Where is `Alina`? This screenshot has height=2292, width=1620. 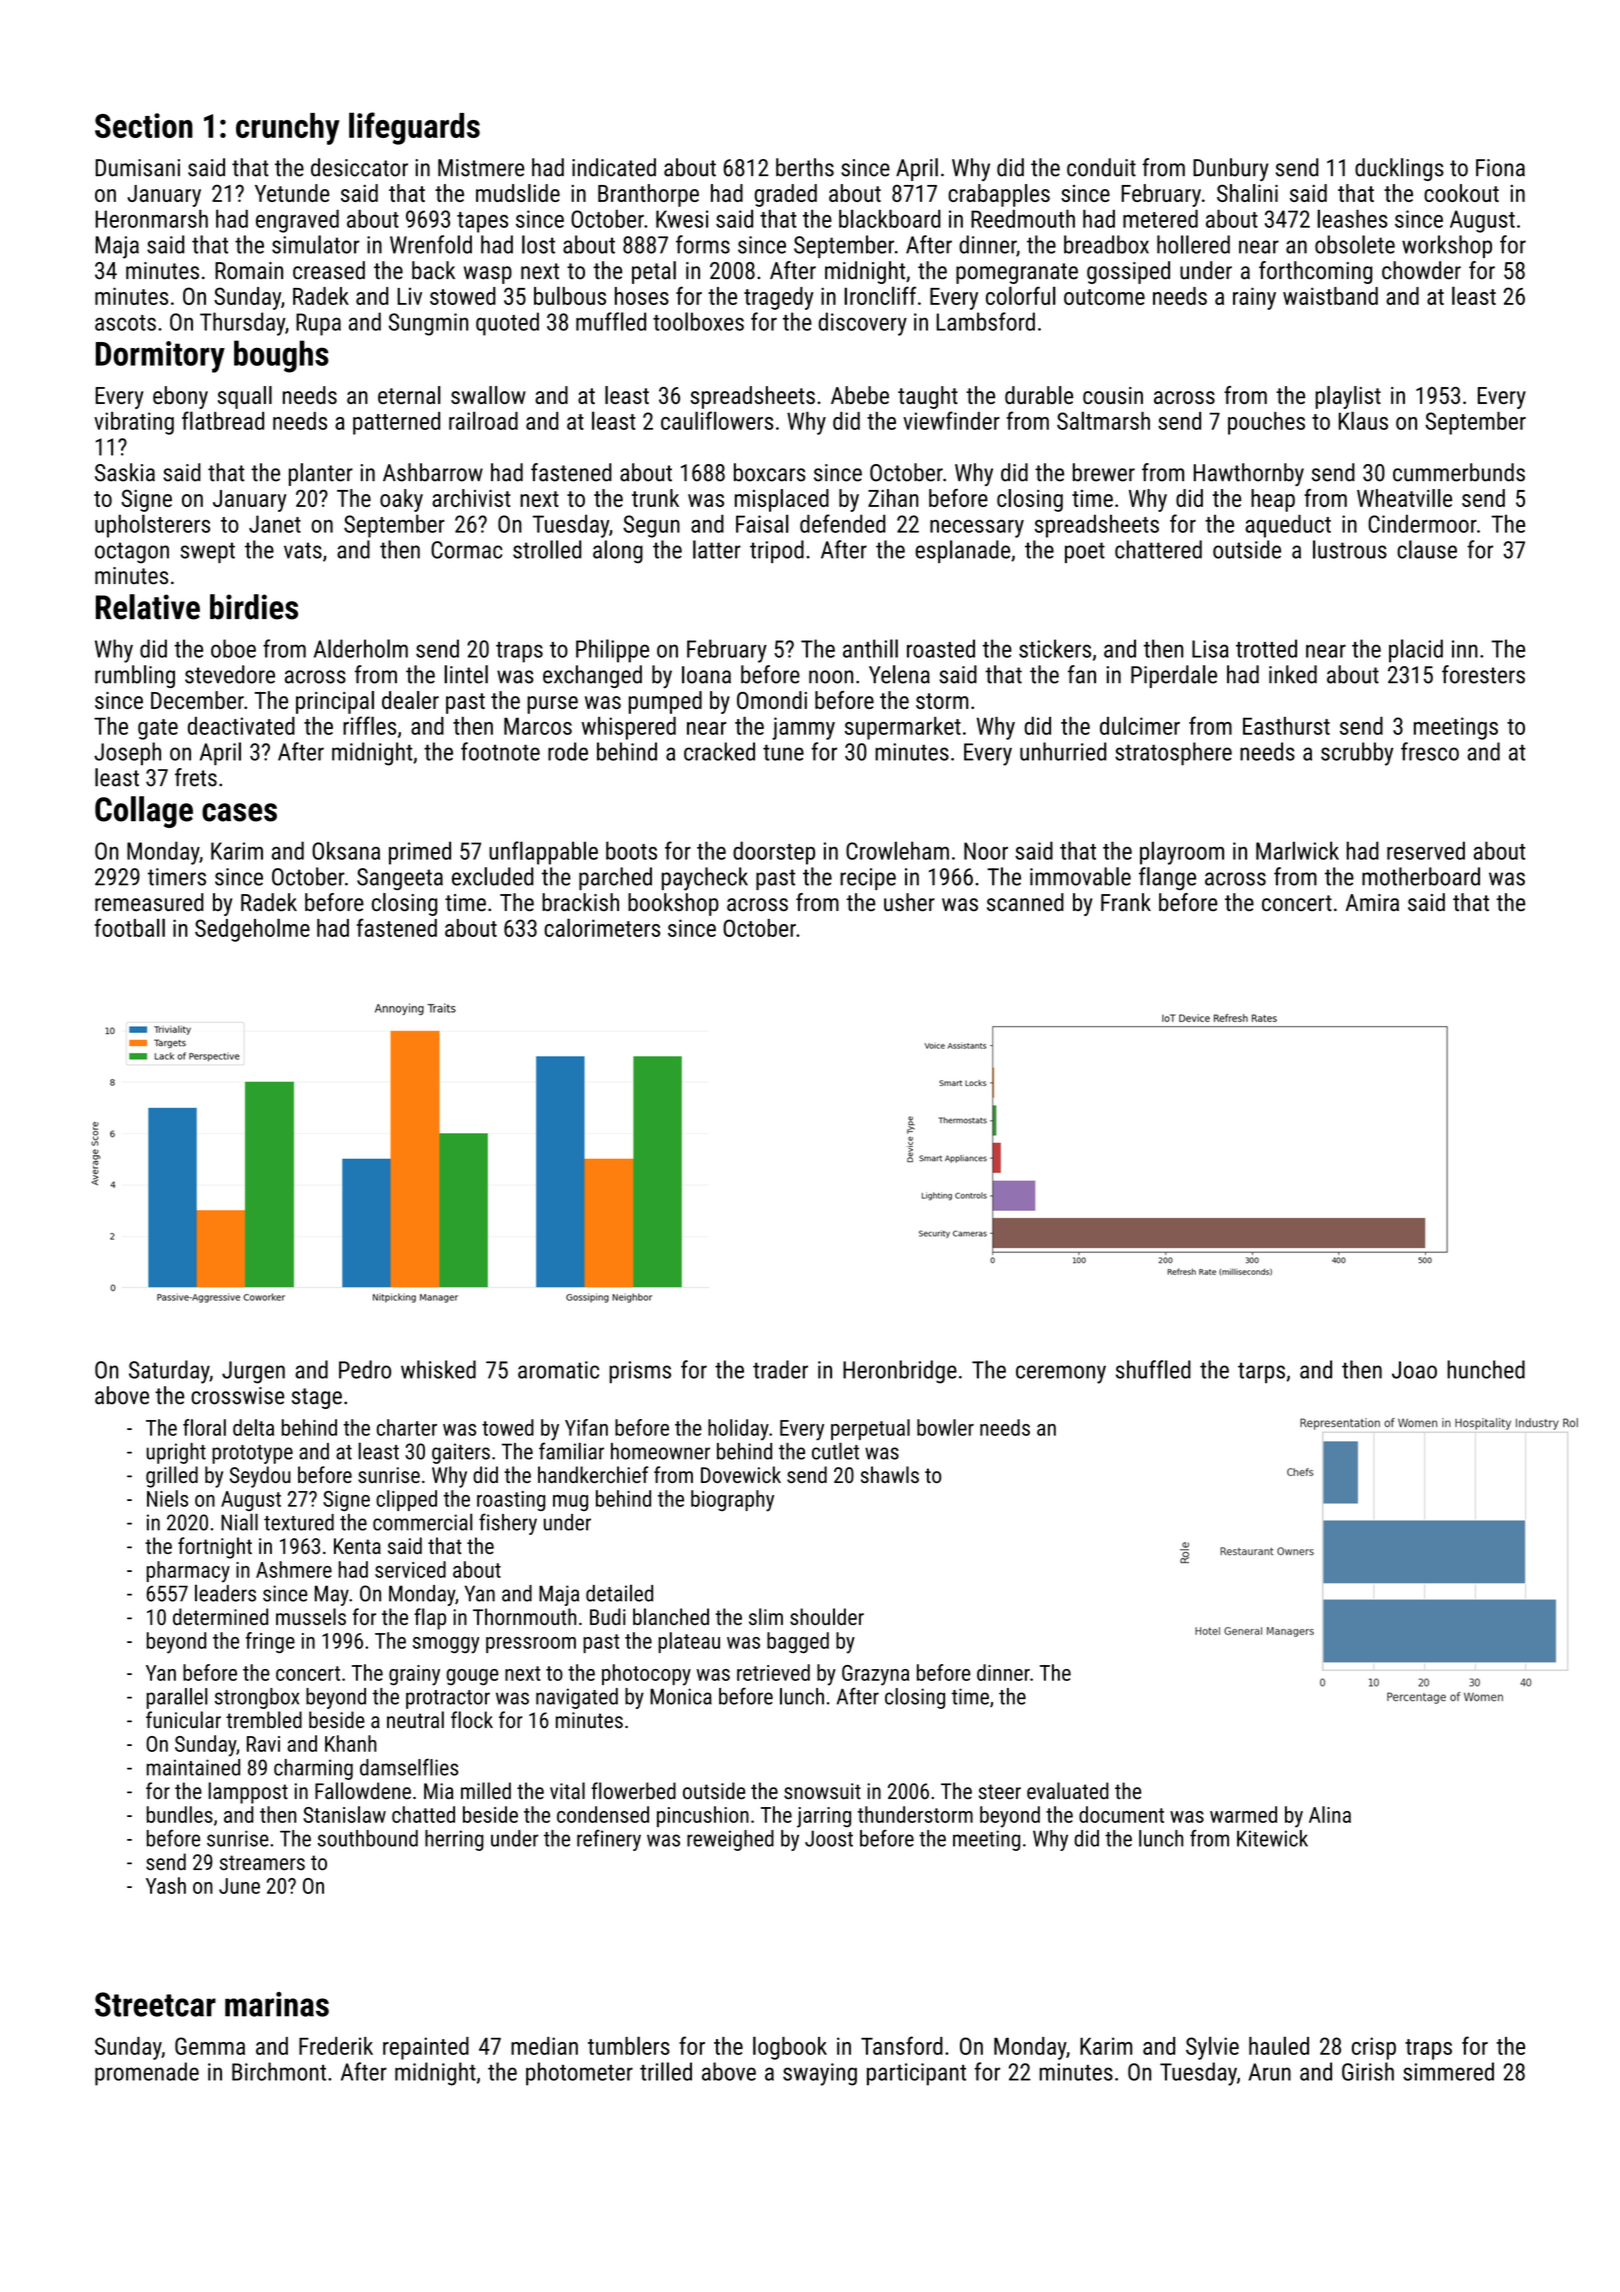 Alina is located at coordinates (1330, 1814).
